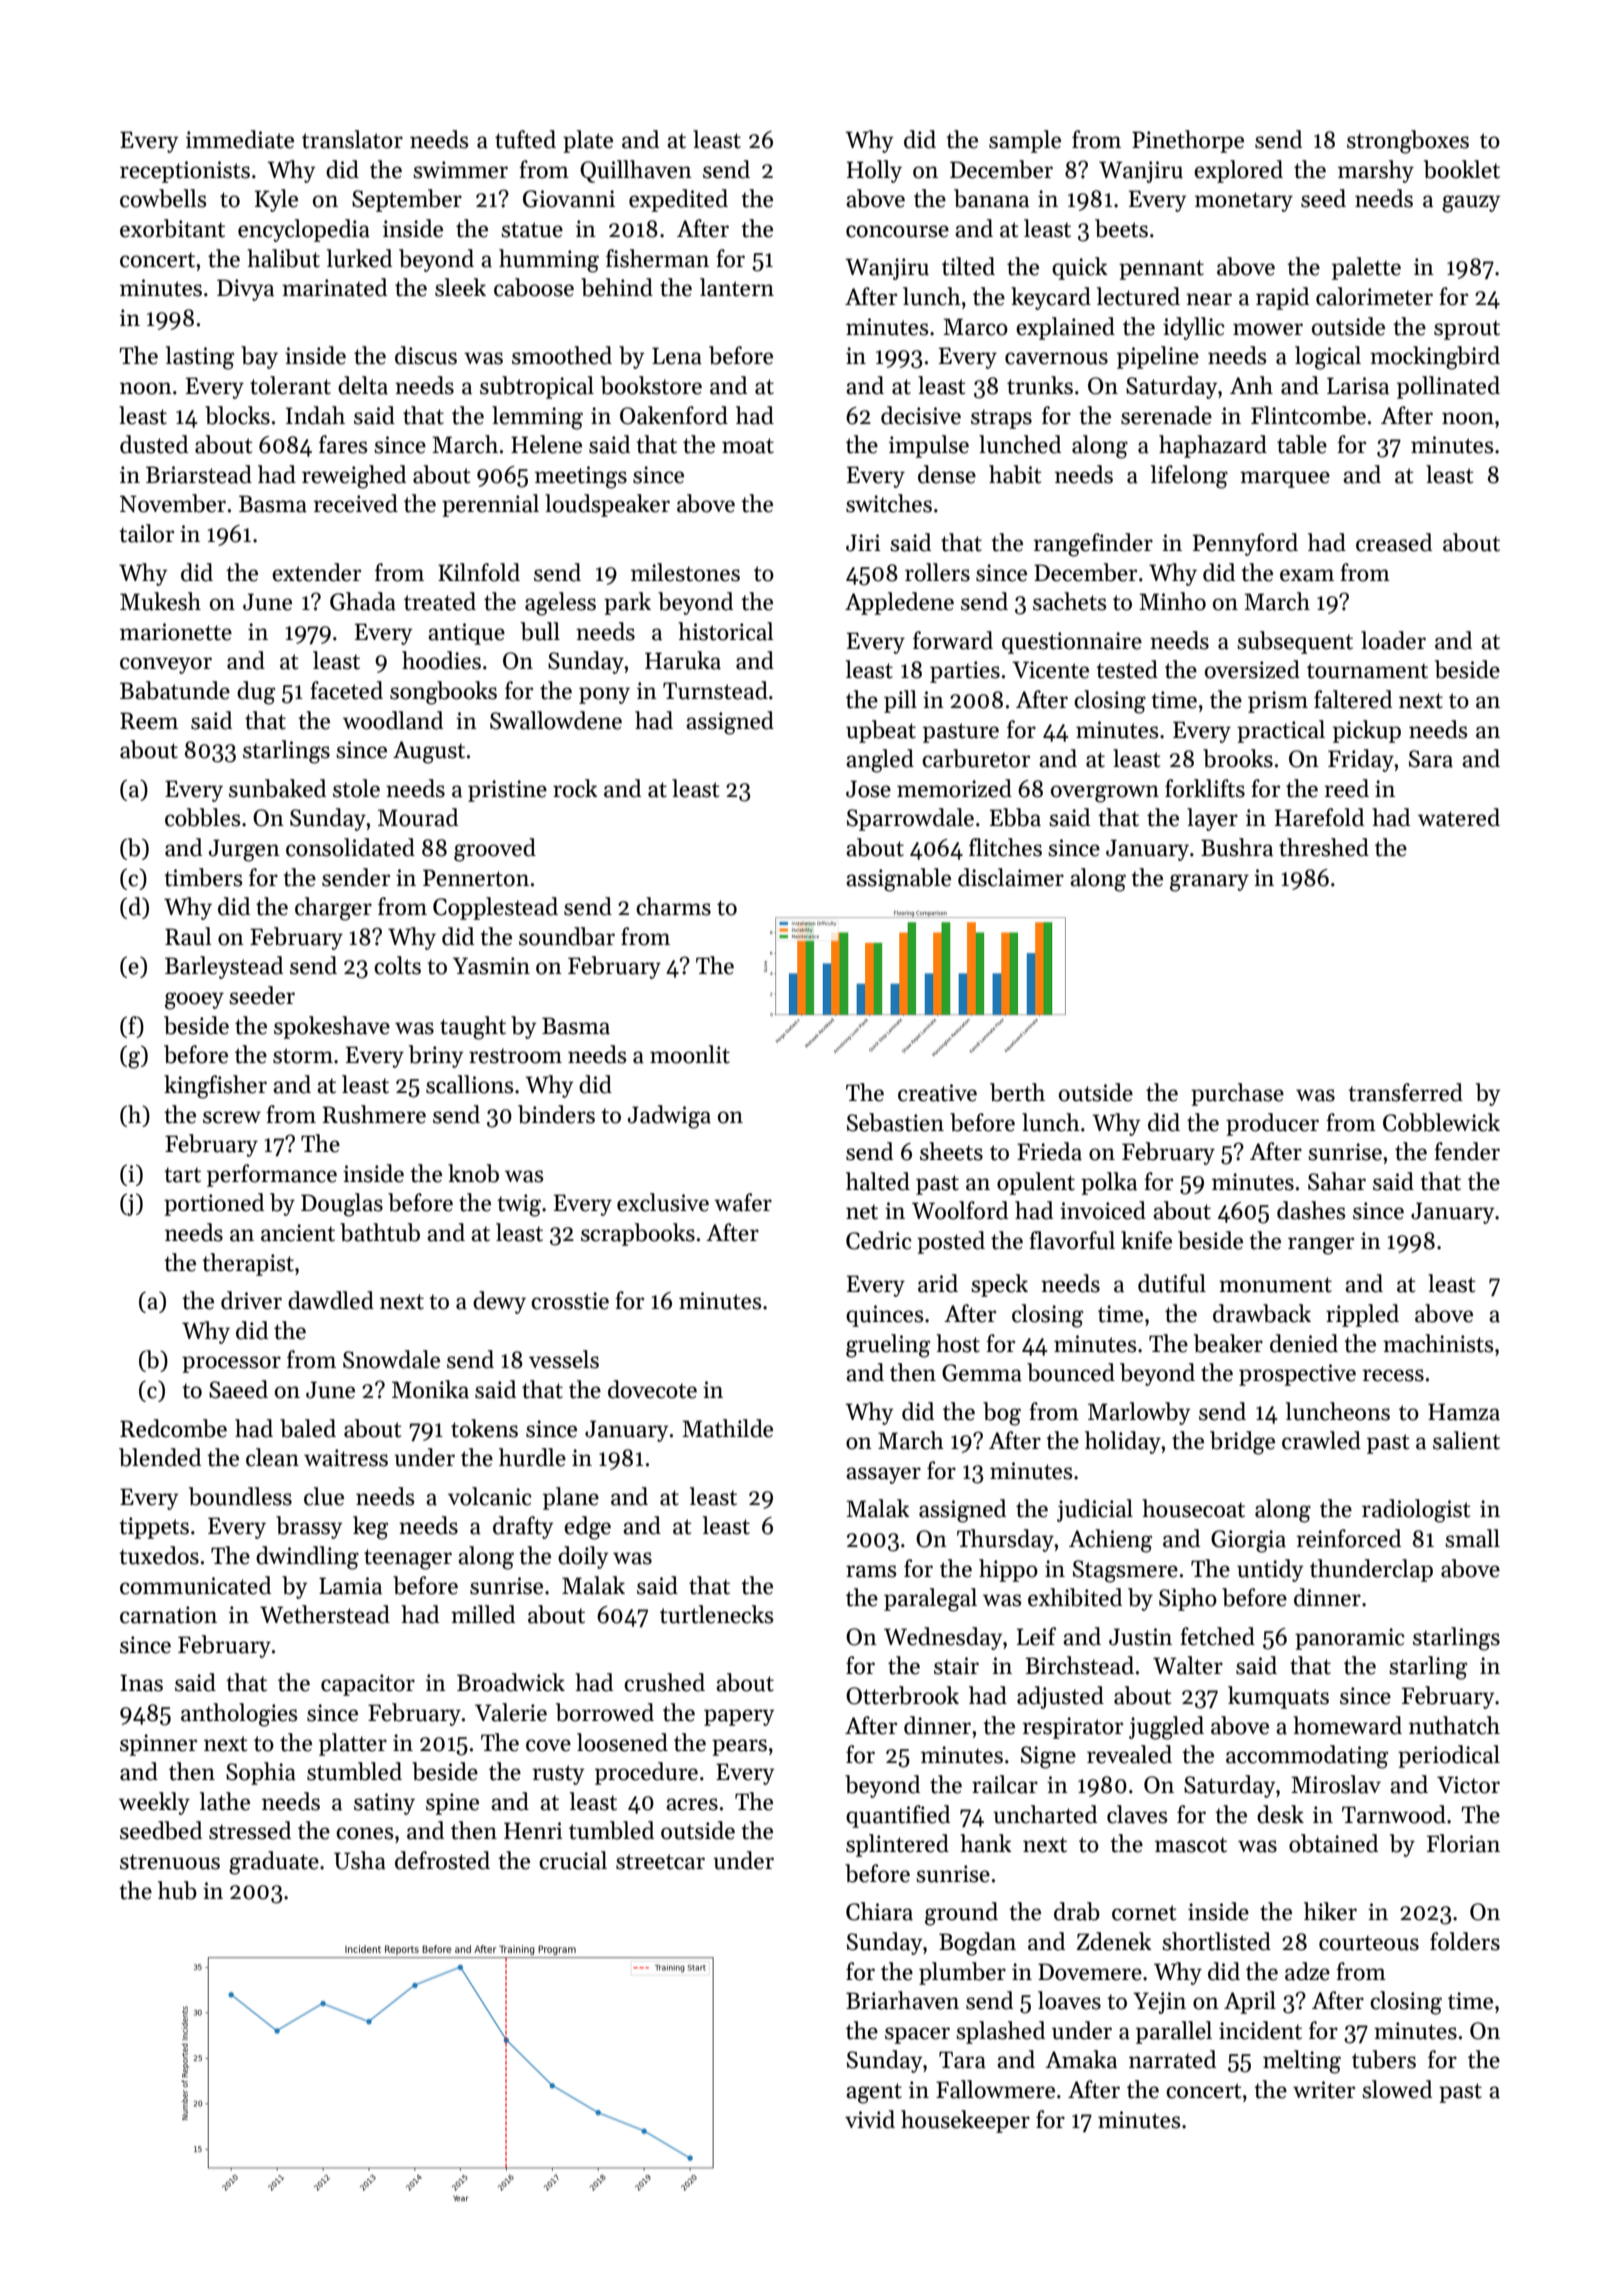 The width and height of the screenshot is (1620, 2292). I want to click on writer, so click(1324, 2090).
